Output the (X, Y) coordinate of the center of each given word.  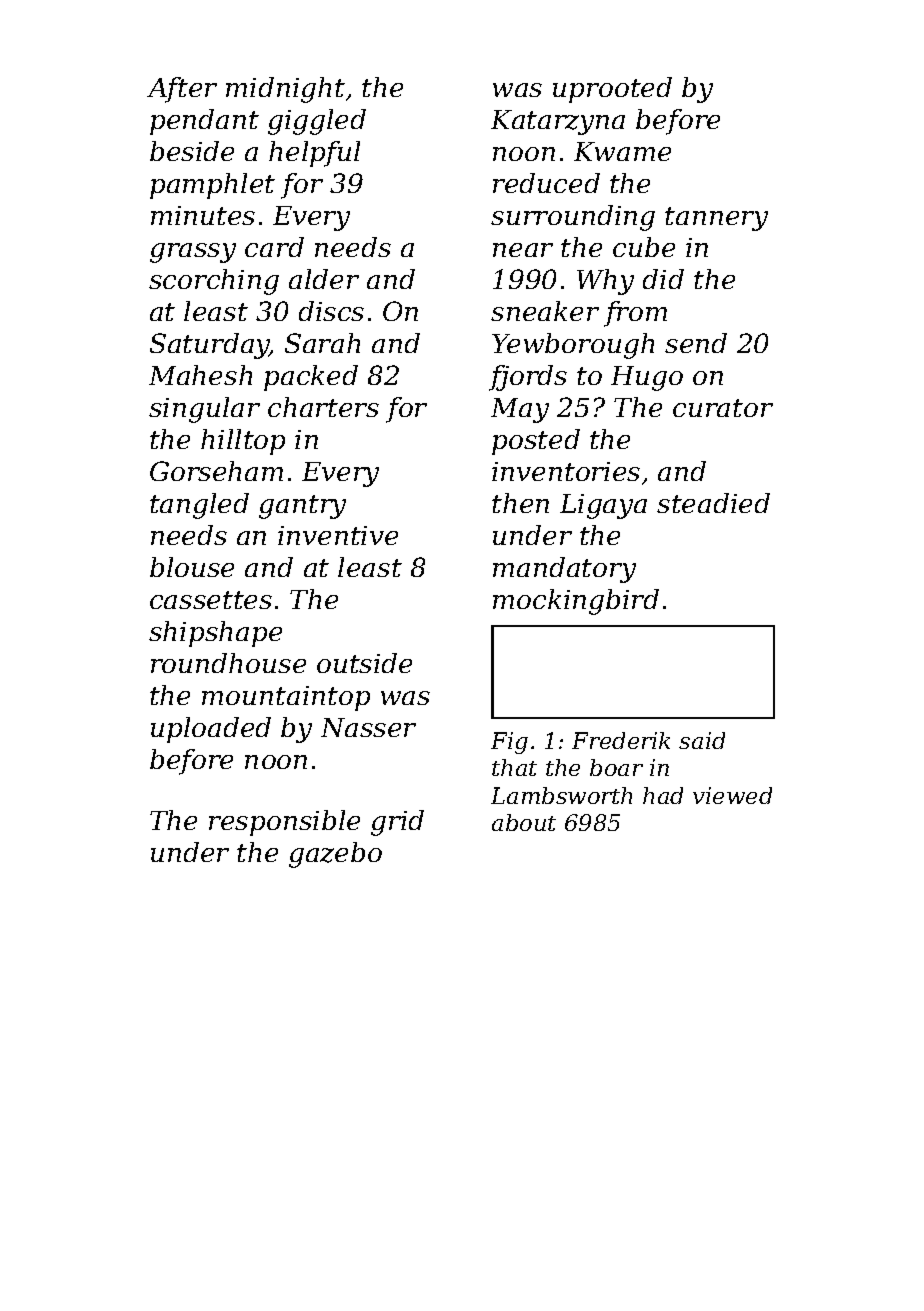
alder (324, 279)
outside (364, 663)
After (182, 90)
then (520, 503)
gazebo (335, 855)
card (274, 247)
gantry (302, 507)
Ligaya (603, 506)
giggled (317, 122)
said (702, 740)
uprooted (612, 90)
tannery (716, 219)
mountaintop (286, 698)
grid (397, 823)
